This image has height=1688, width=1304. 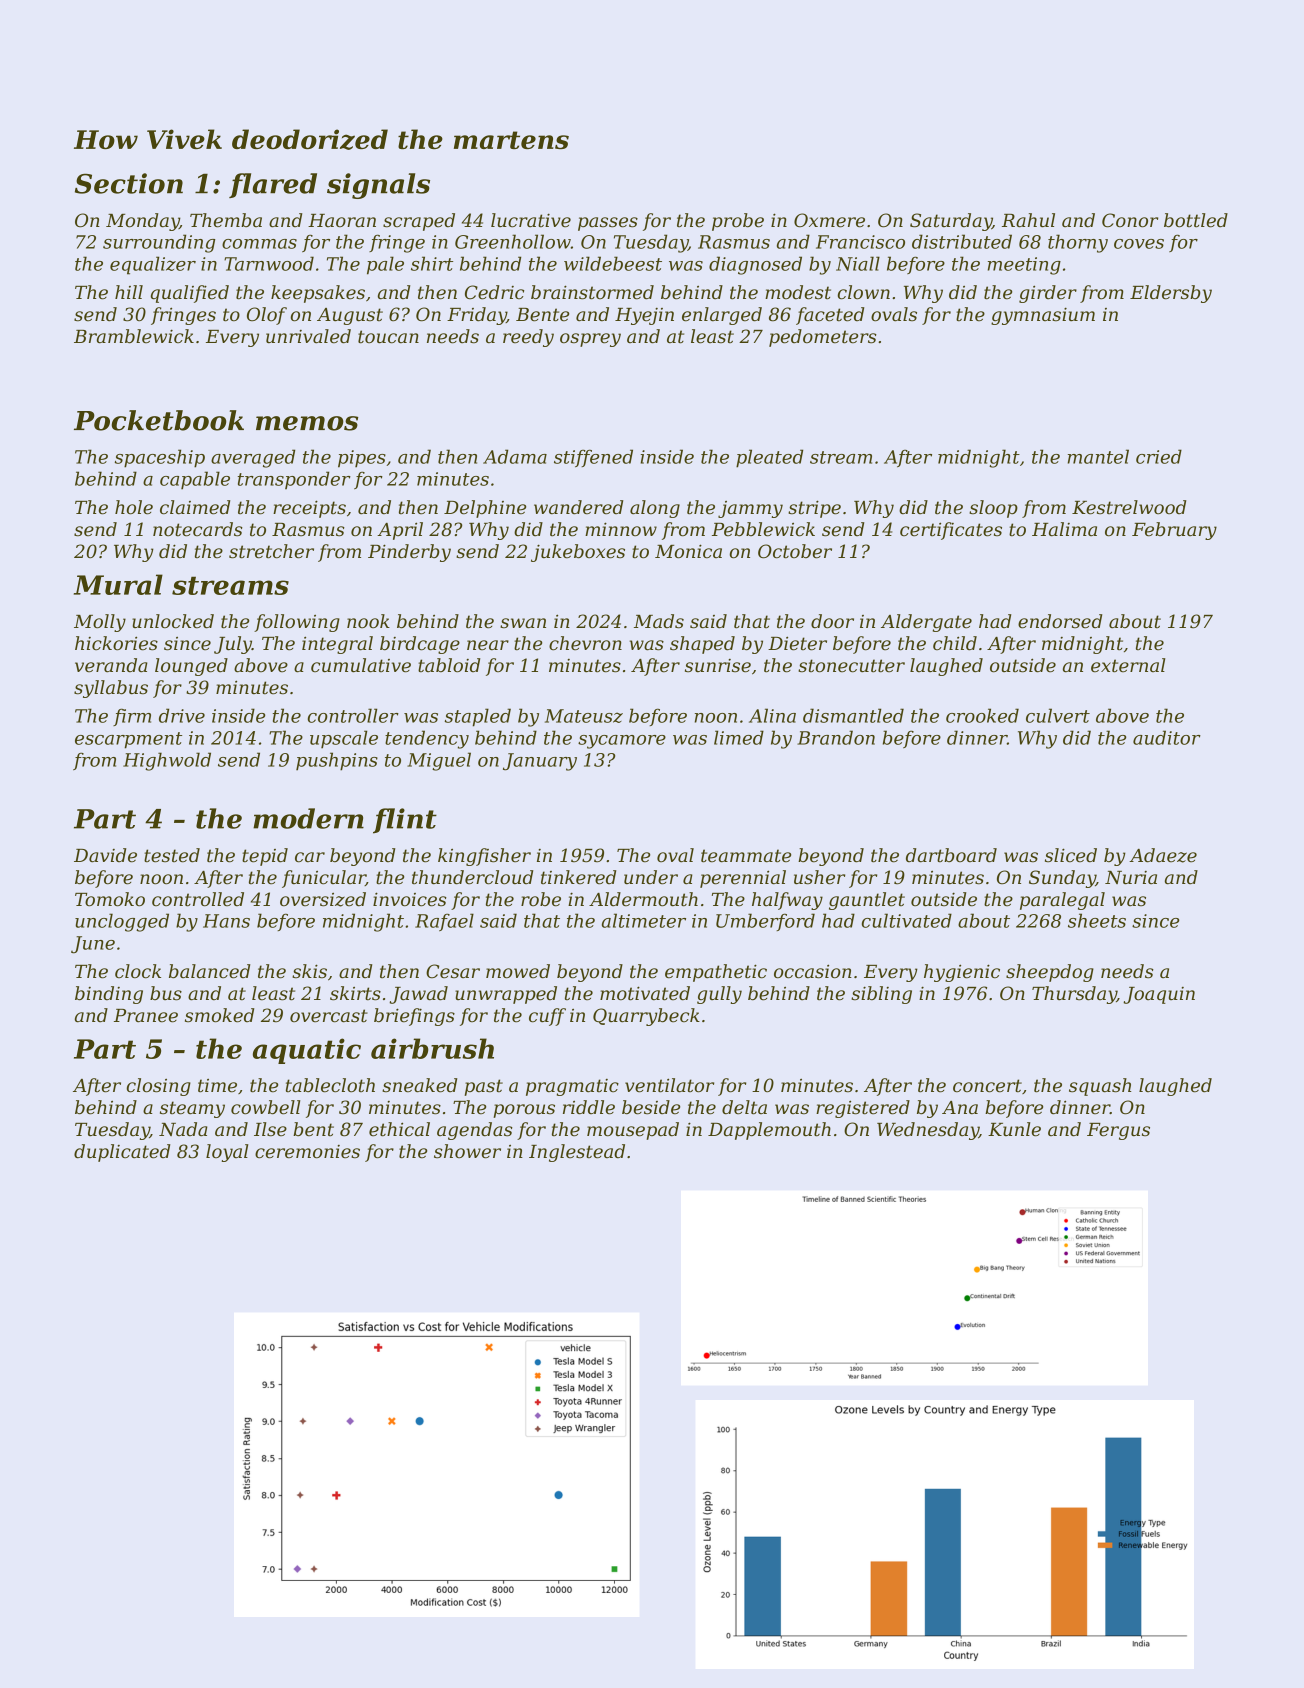 I want to click on sycamore, so click(x=622, y=742).
